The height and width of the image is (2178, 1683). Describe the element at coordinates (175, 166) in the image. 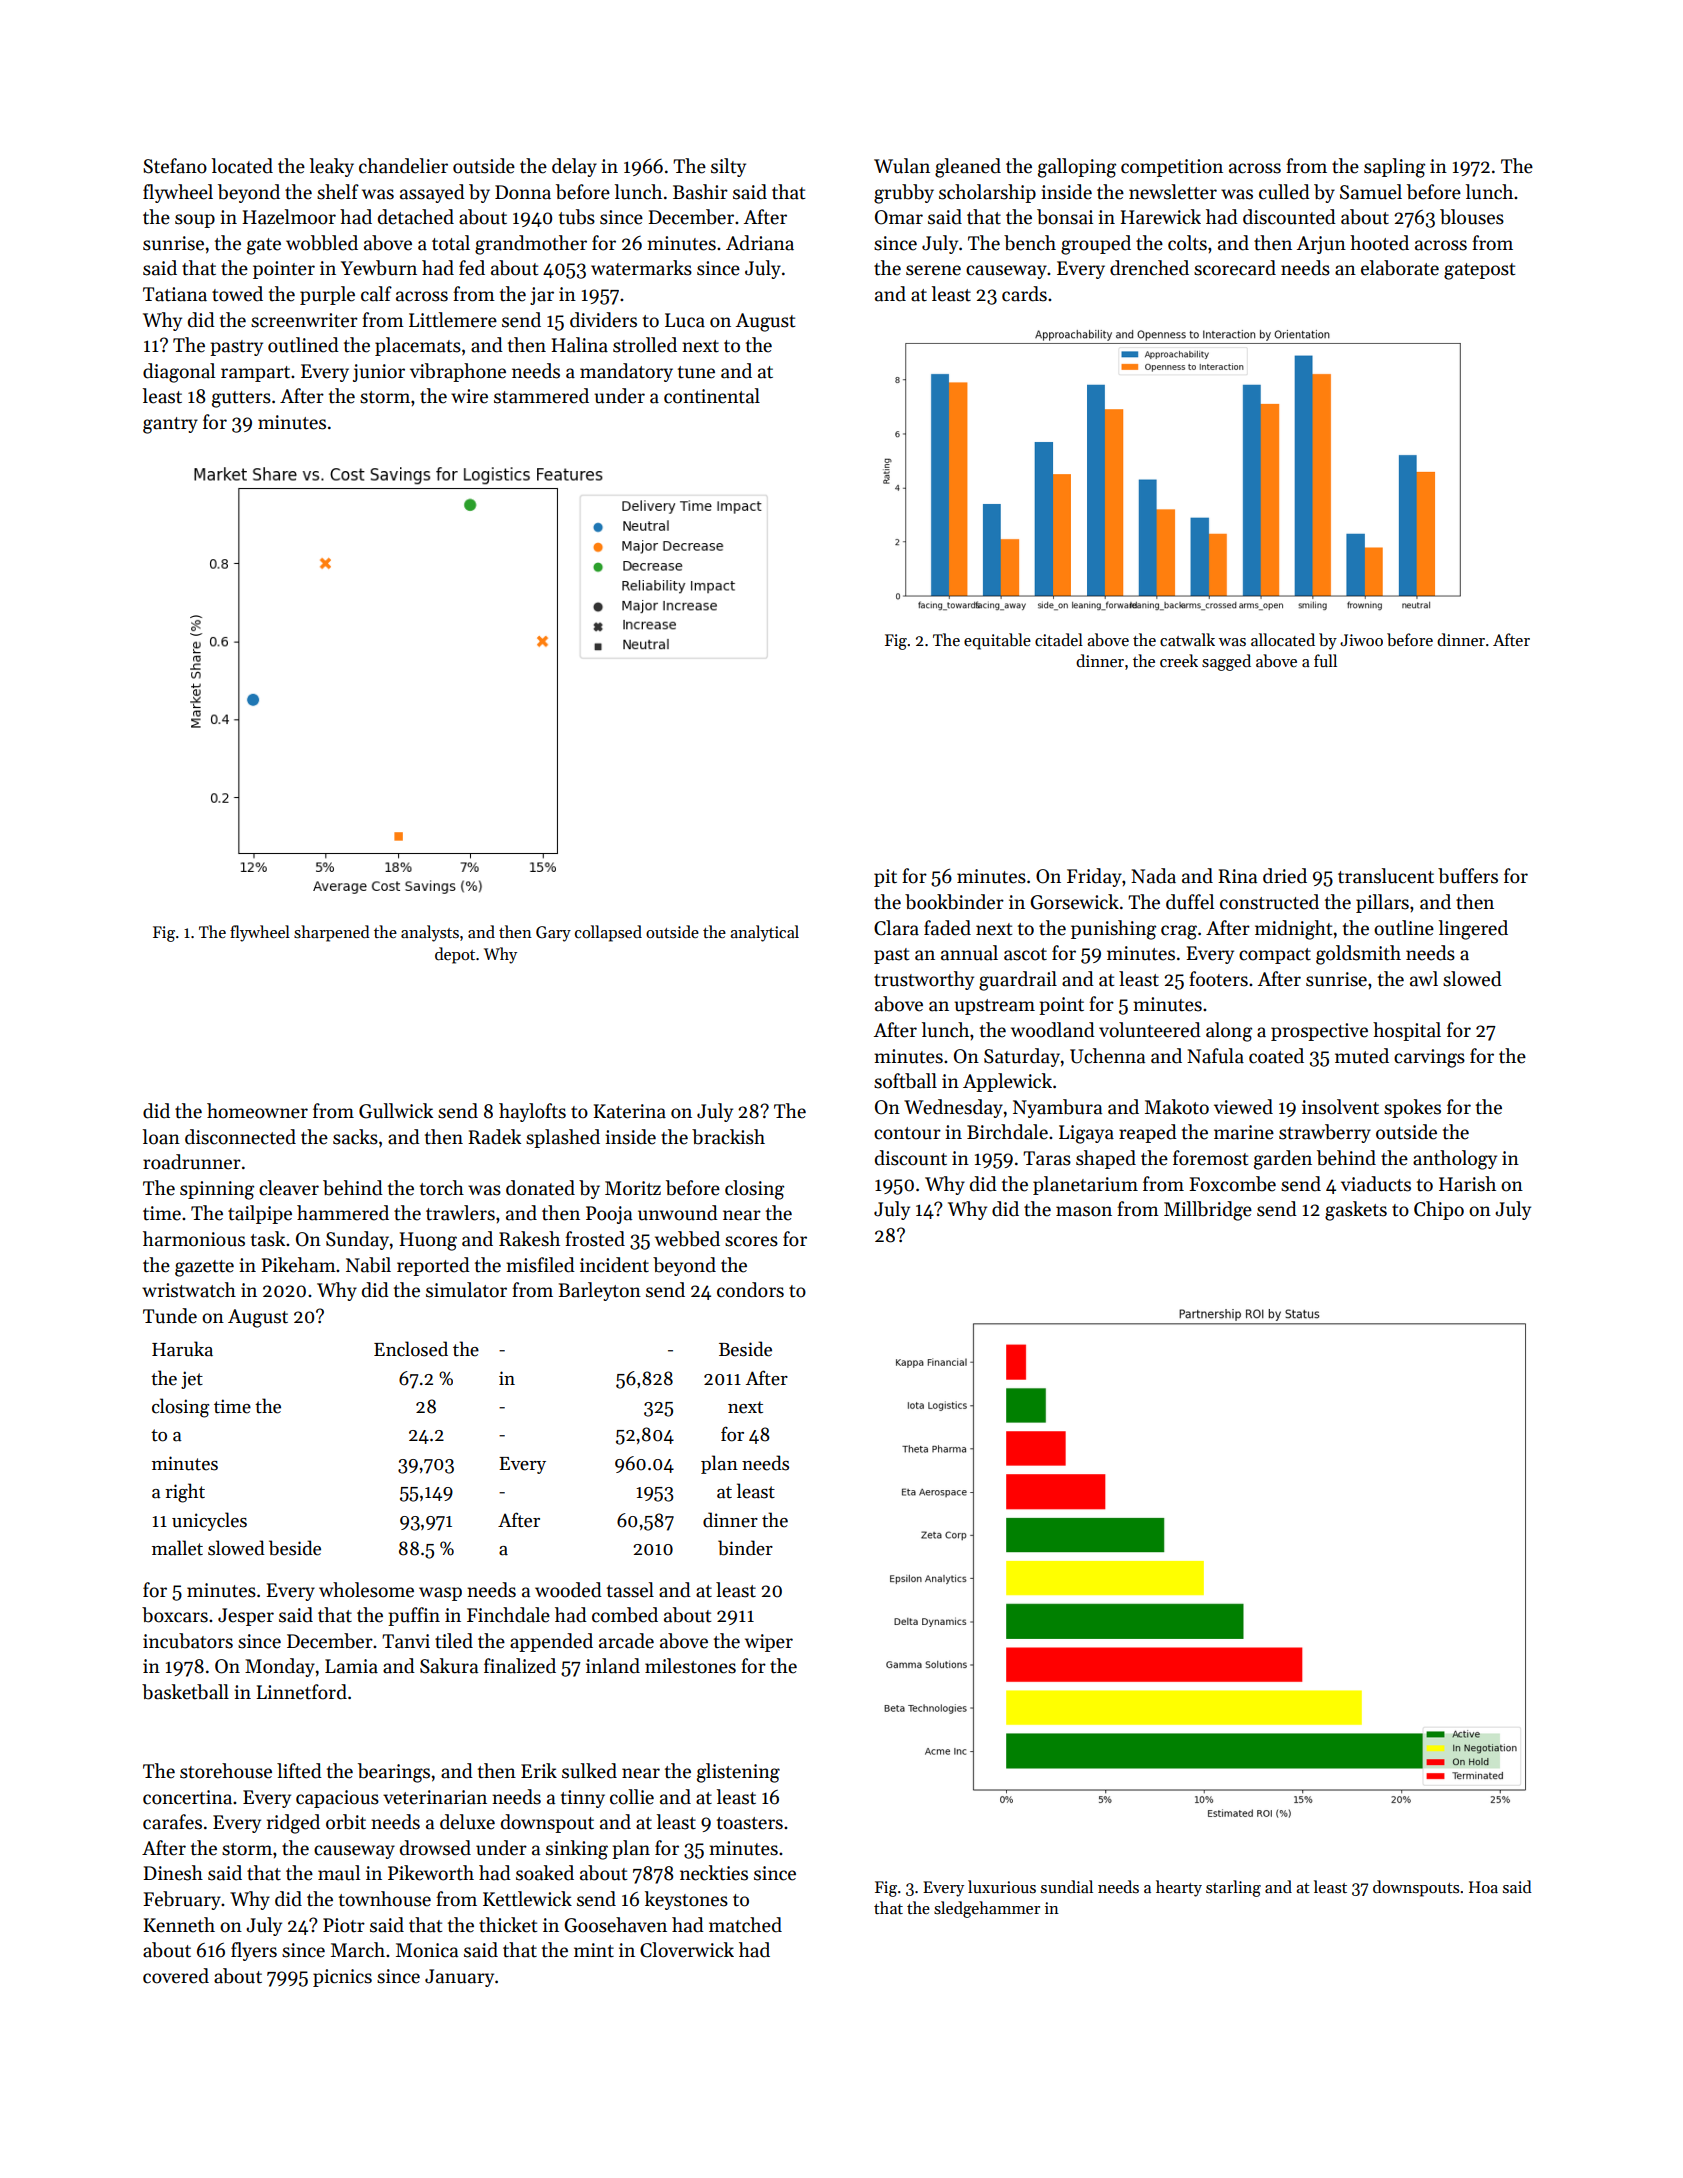

I see `Stefano` at that location.
